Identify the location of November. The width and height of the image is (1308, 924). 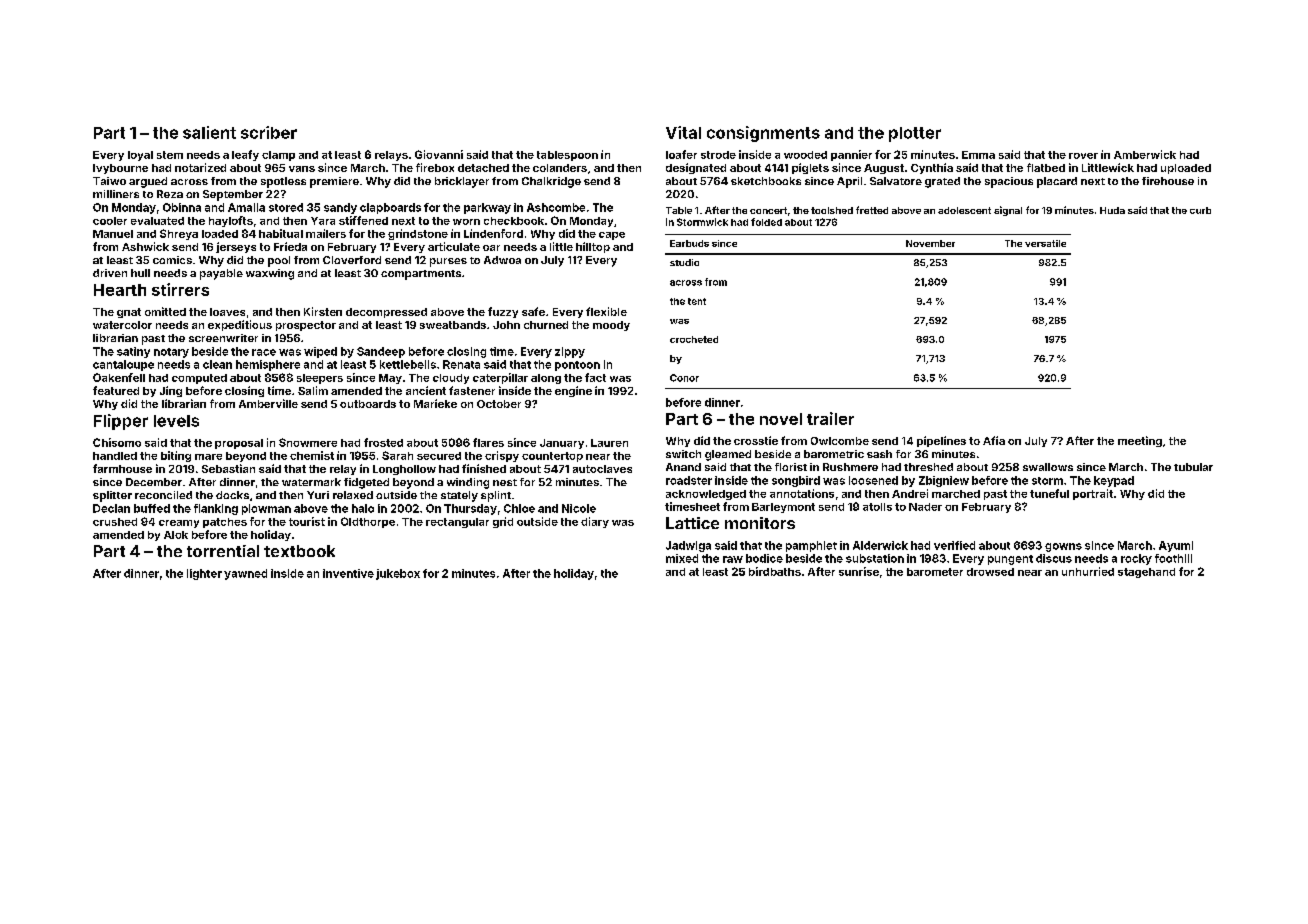
(930, 243).
